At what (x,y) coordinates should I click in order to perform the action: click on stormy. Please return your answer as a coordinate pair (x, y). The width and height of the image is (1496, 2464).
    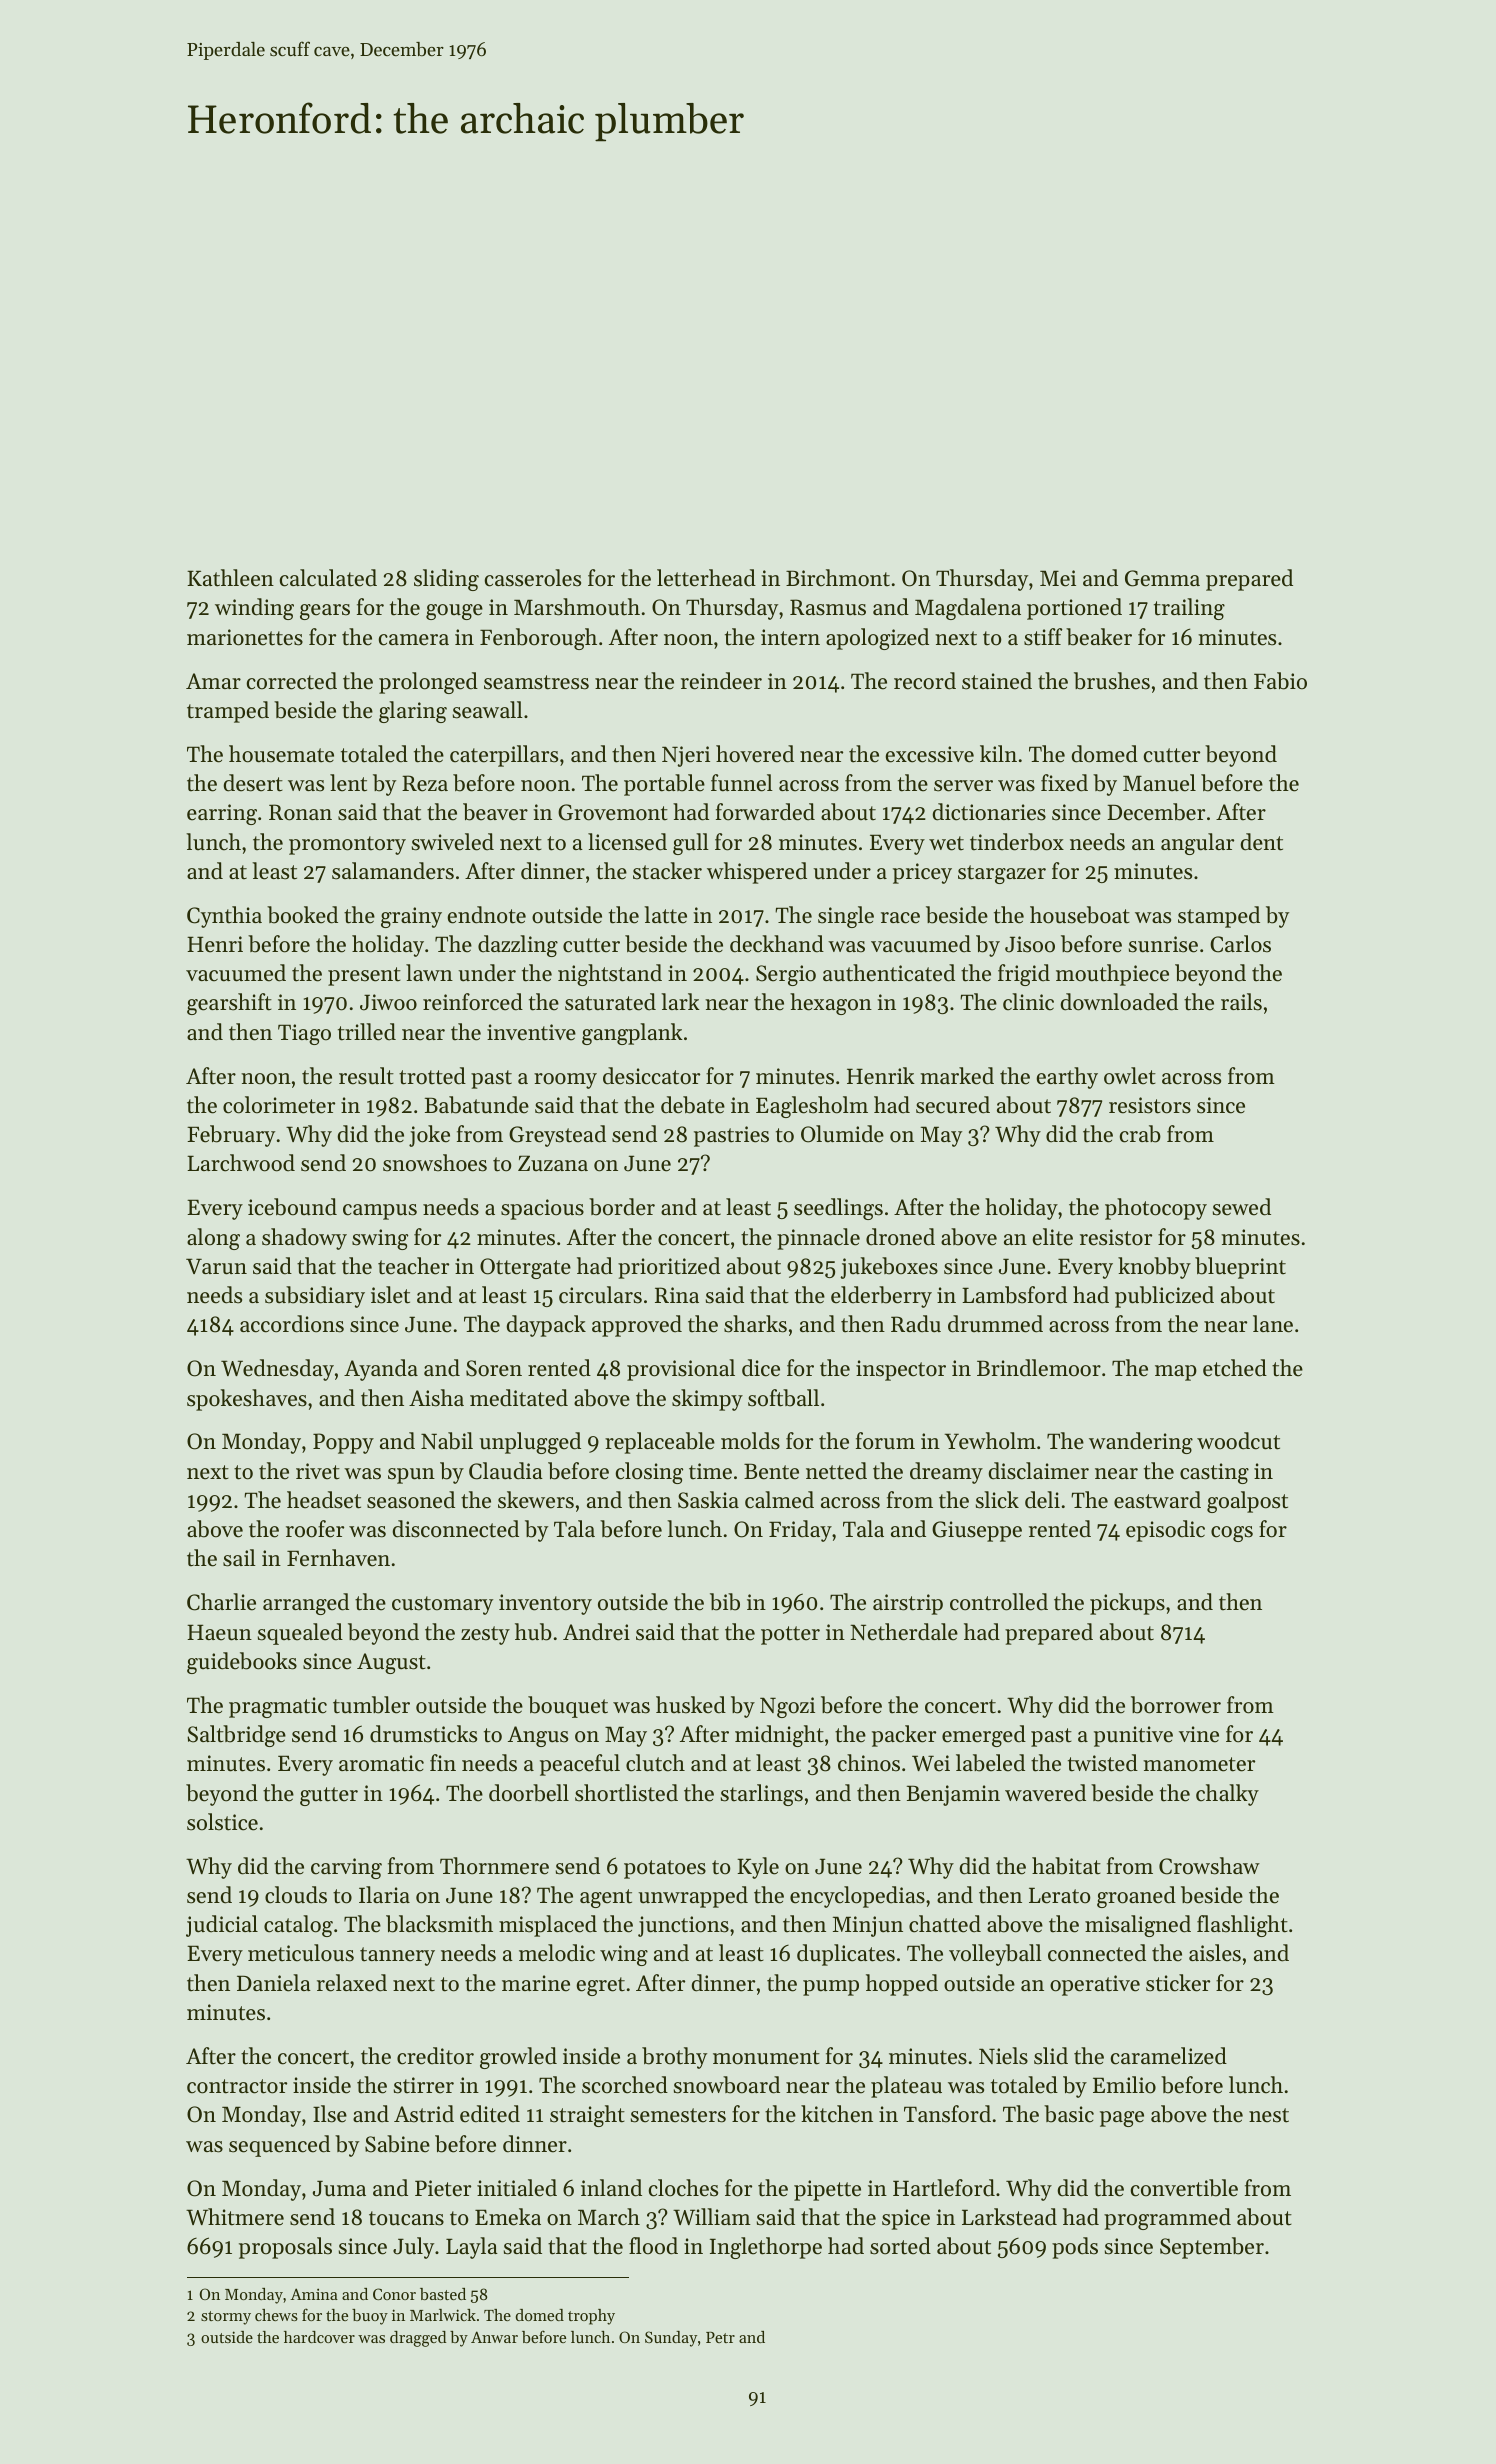
    Looking at the image, I should click on (226, 2318).
